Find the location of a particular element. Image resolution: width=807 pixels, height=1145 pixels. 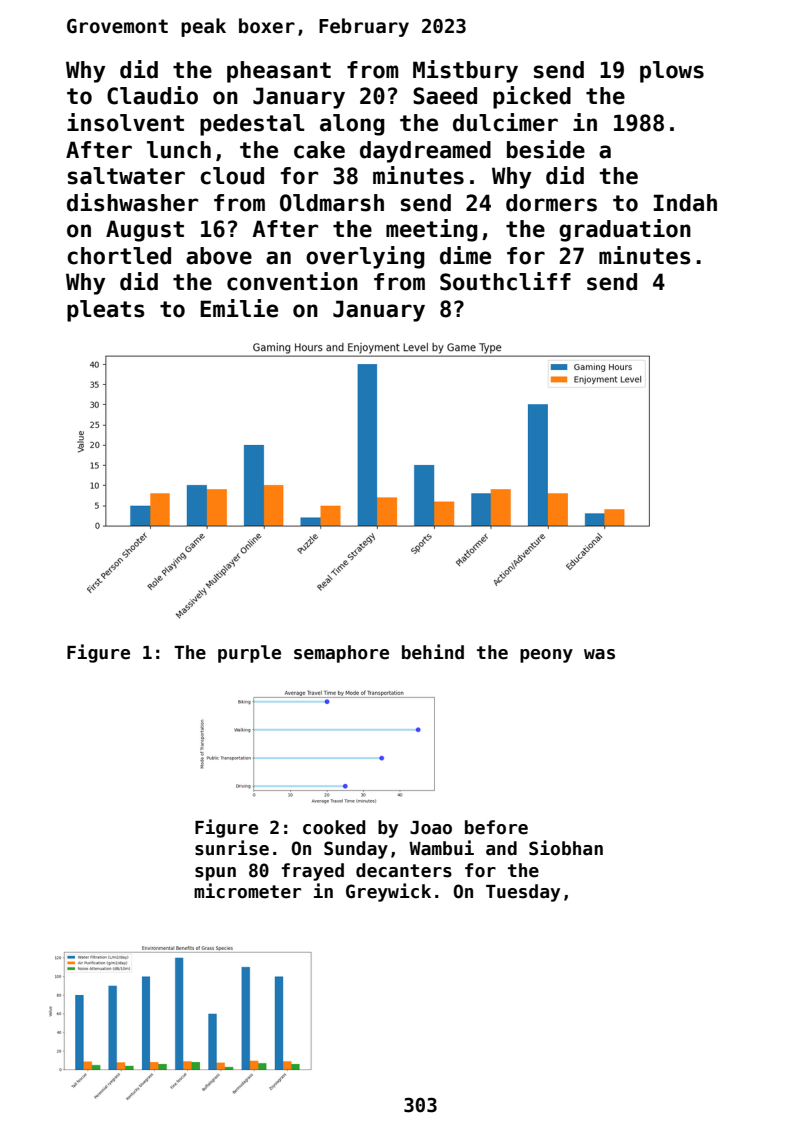

purple is located at coordinates (249, 654).
